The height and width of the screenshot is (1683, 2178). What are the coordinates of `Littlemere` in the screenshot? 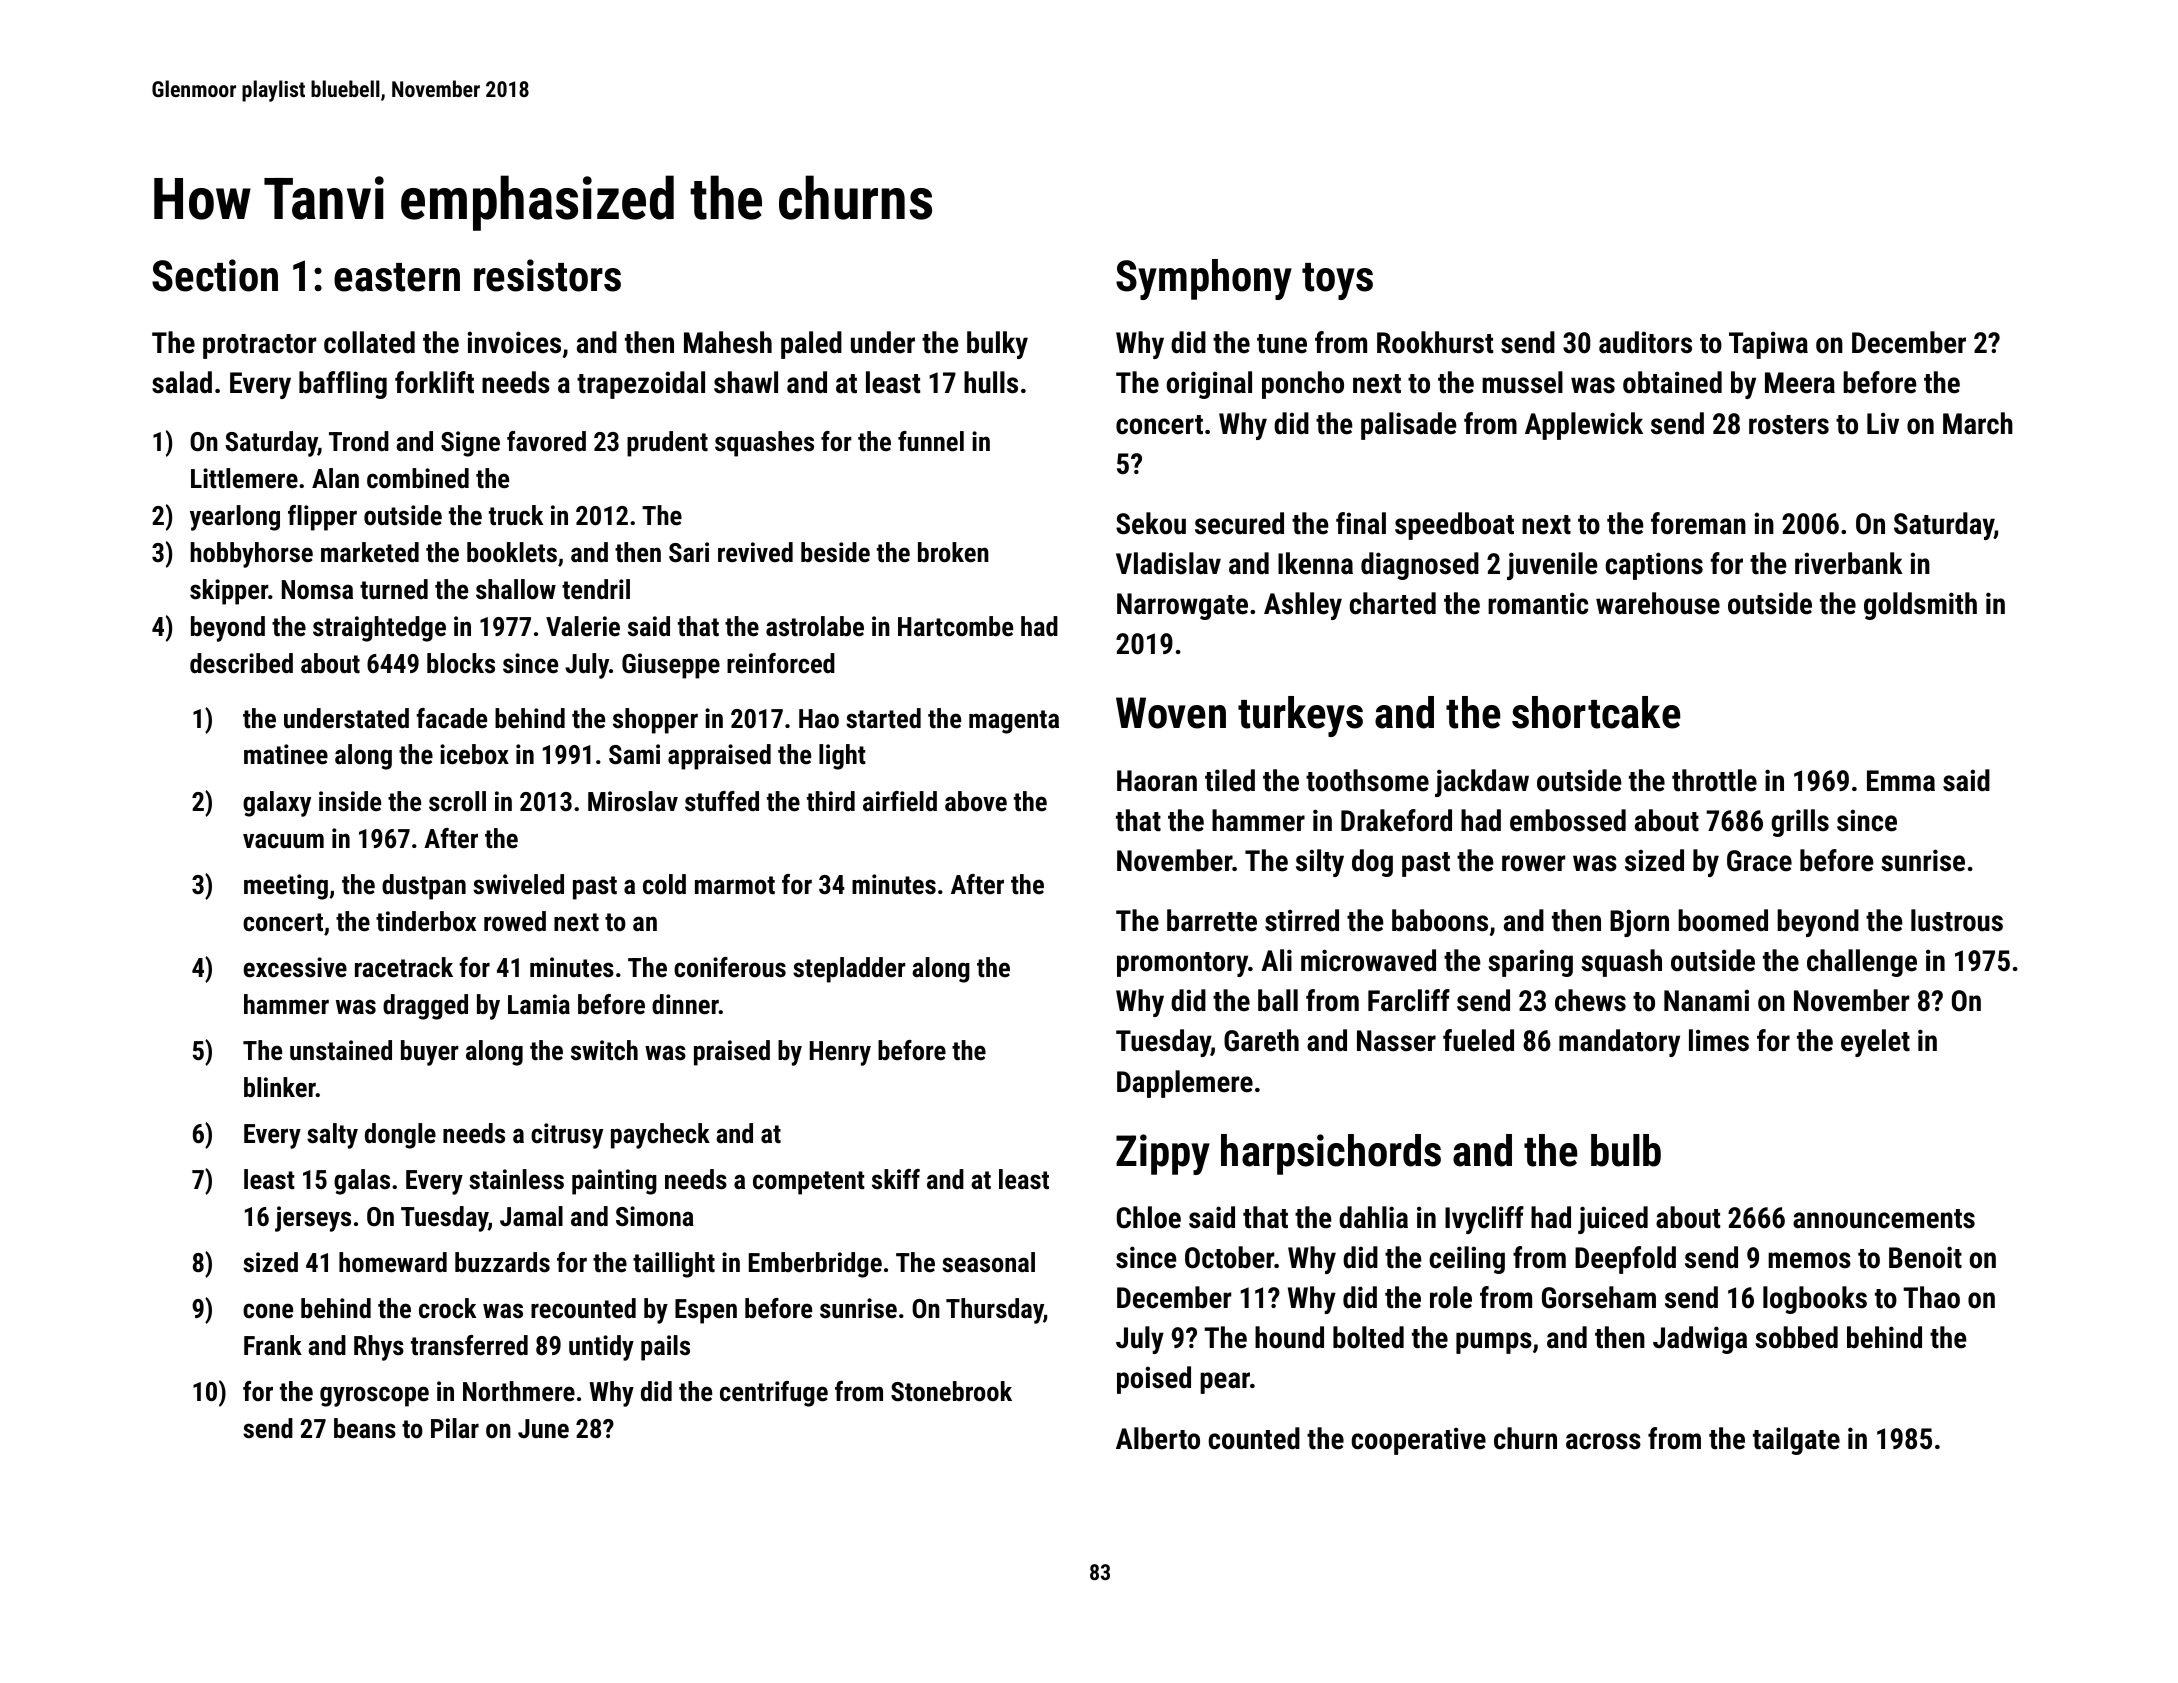 It's located at (244, 478).
